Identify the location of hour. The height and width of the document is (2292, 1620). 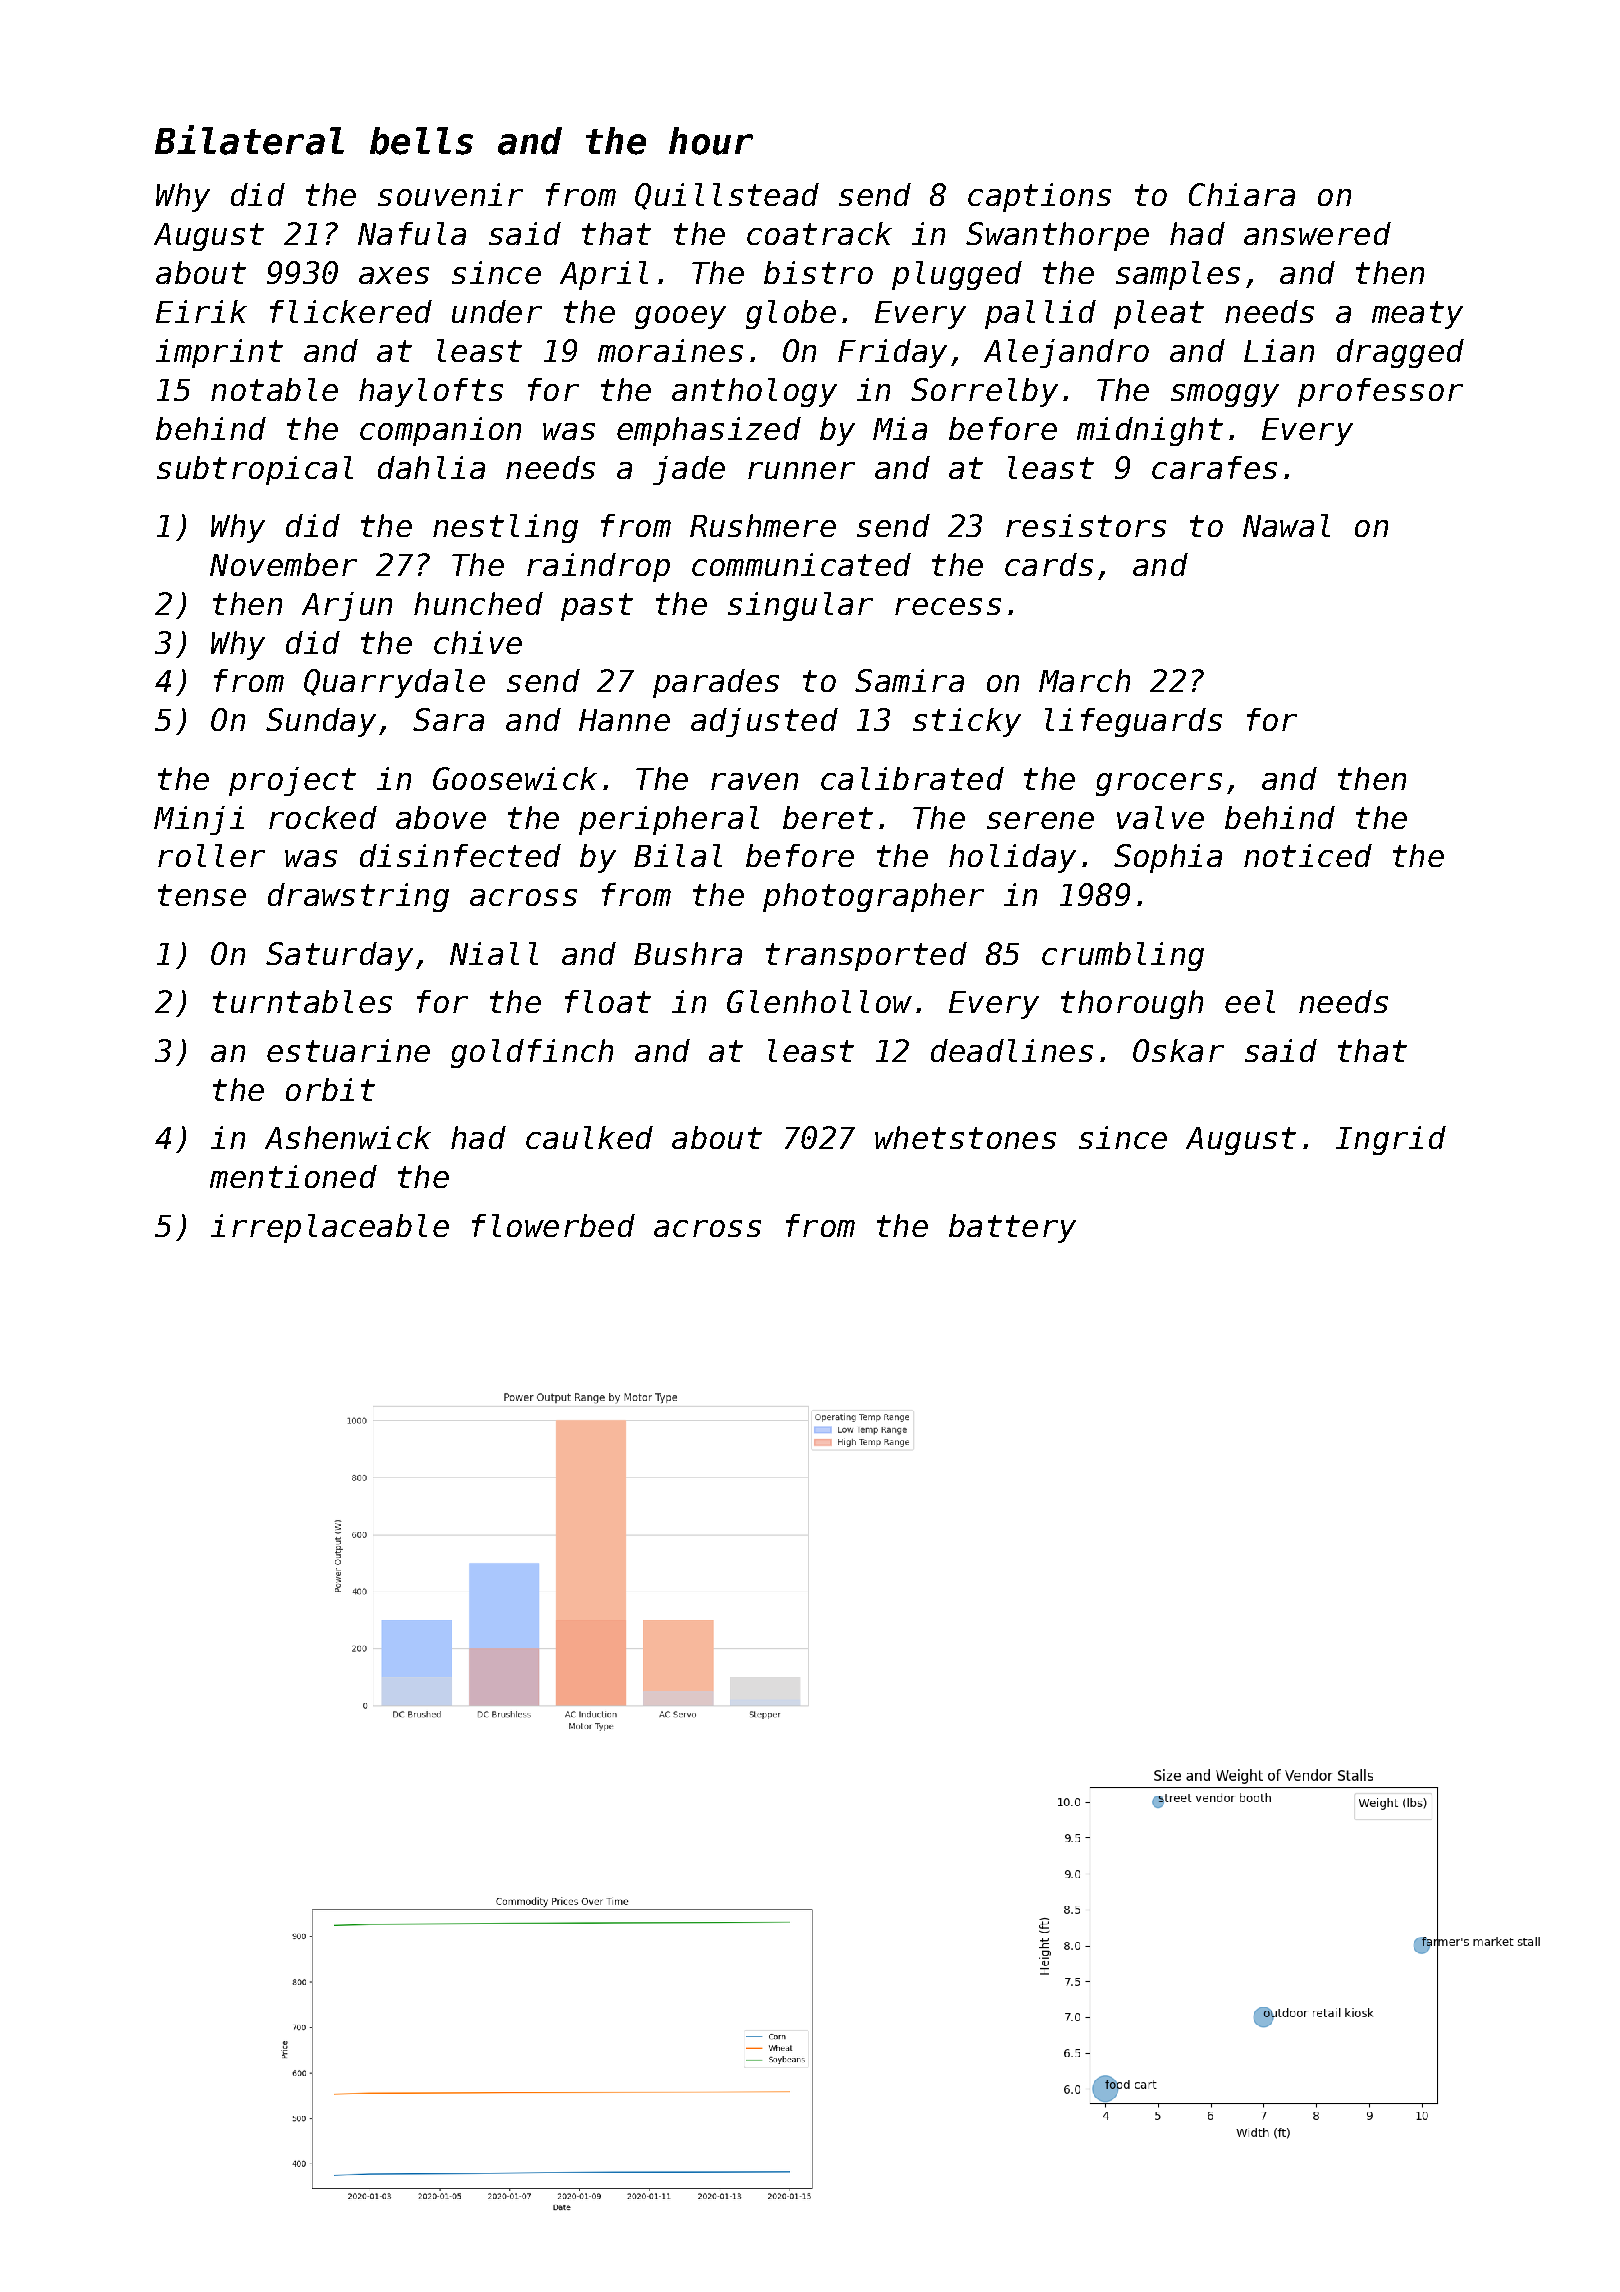
(711, 141).
